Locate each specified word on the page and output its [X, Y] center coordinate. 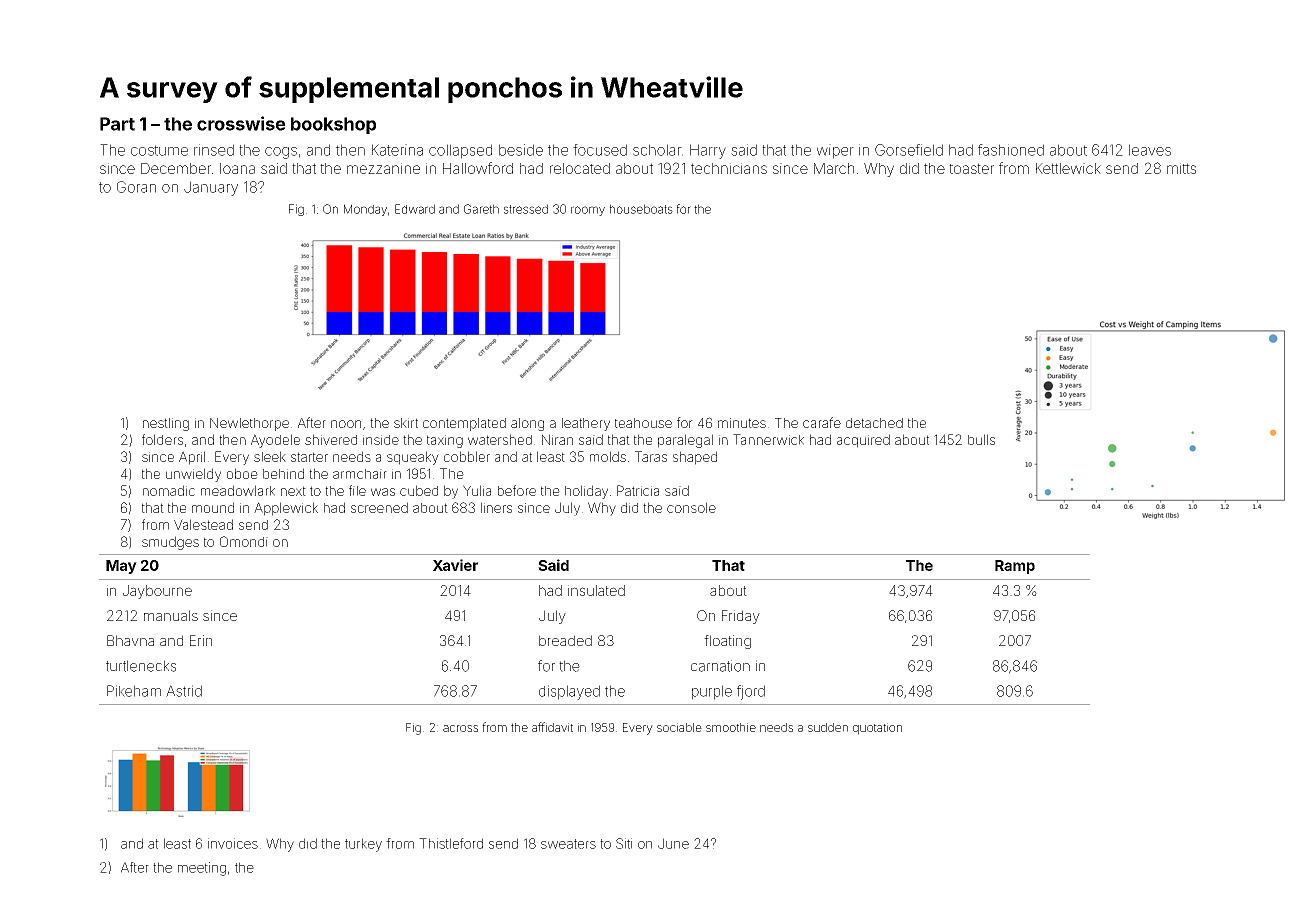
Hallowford [478, 168]
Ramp [1015, 567]
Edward [415, 209]
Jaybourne [157, 592]
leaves [1150, 150]
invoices [233, 843]
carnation [720, 666]
